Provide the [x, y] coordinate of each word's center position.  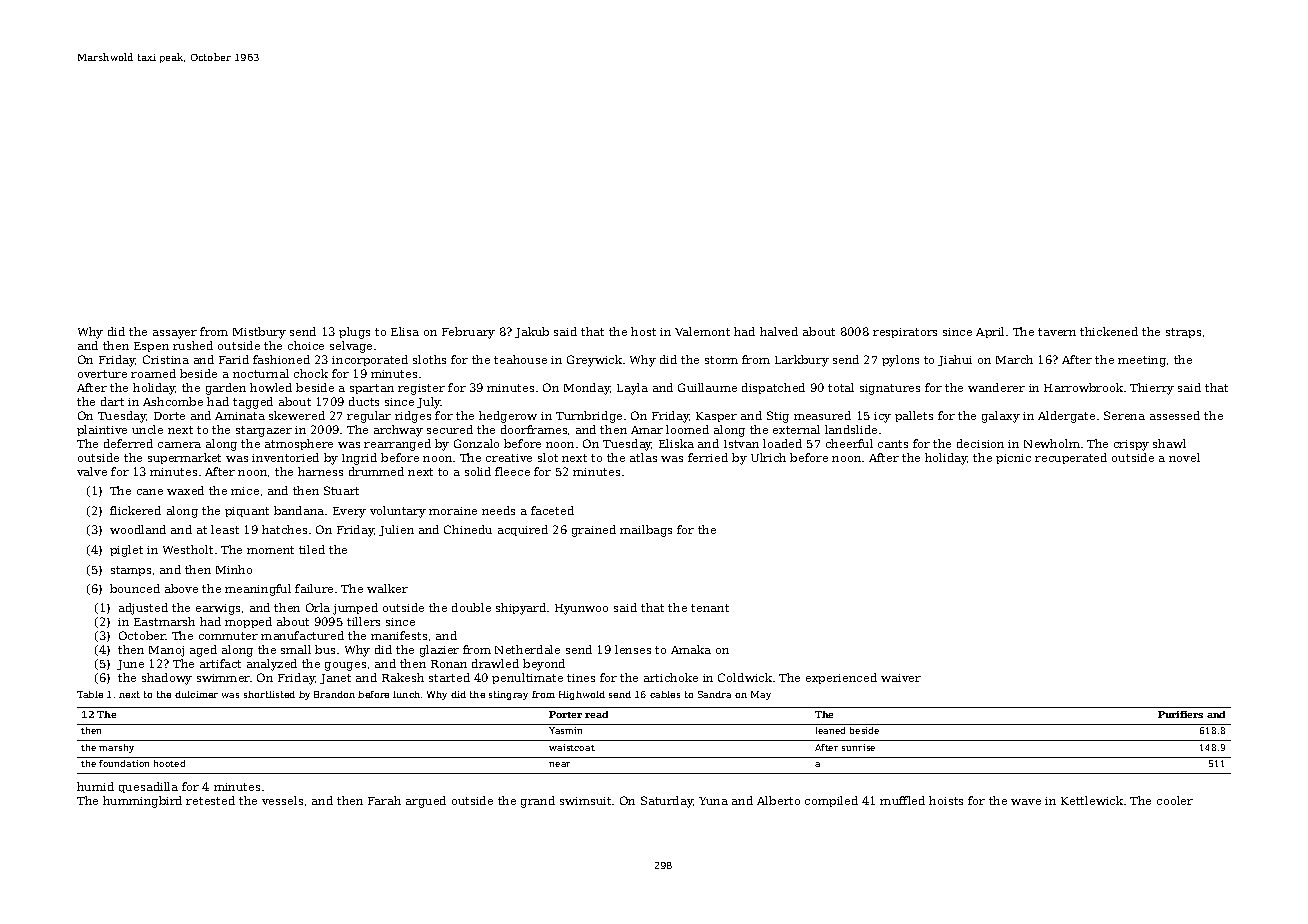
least [225, 529]
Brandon [334, 694]
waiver [901, 678]
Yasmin [565, 730]
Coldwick [745, 677]
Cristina [166, 359]
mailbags [646, 531]
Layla [632, 389]
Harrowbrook [1083, 387]
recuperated [1071, 458]
